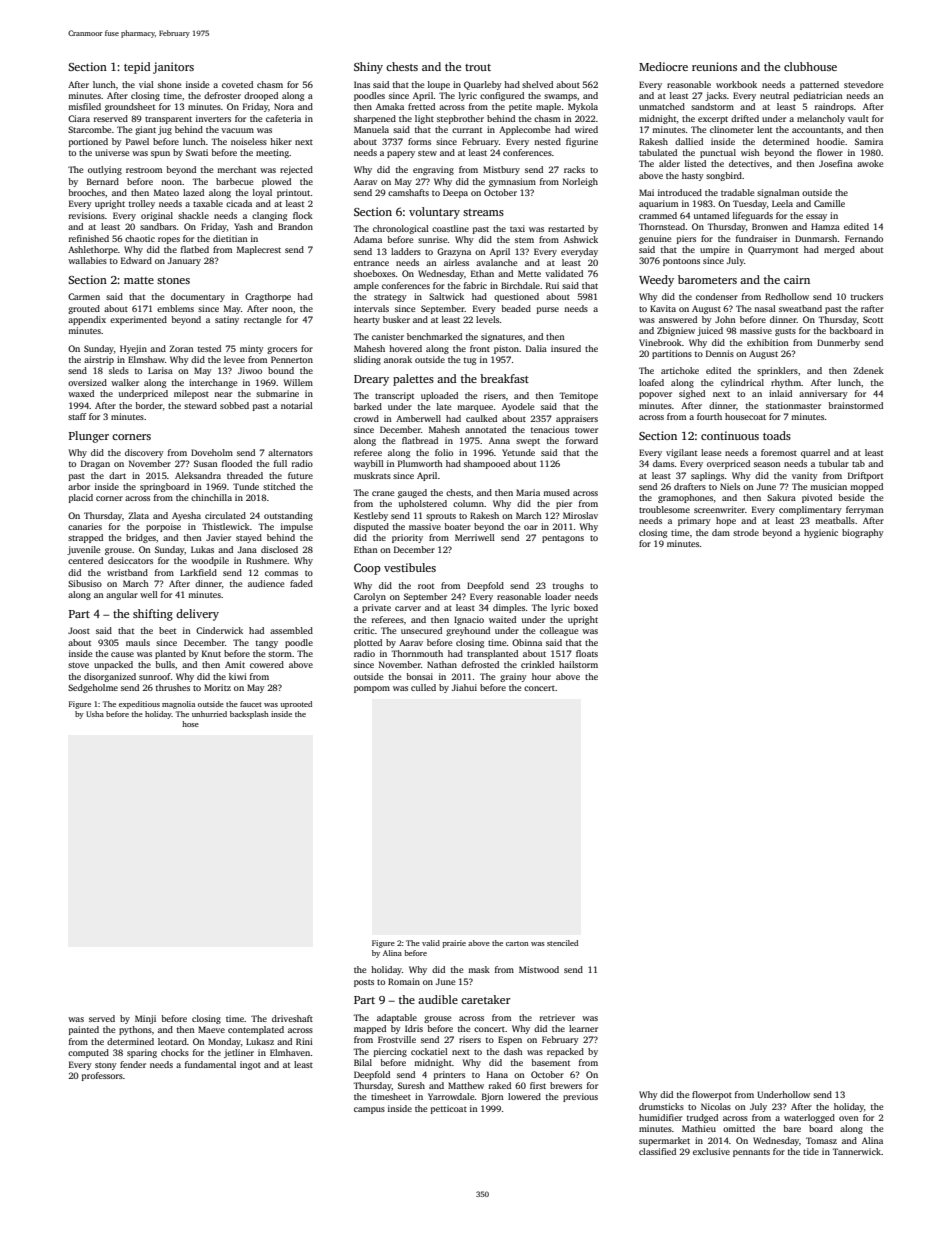  I want to click on Amaka, so click(390, 106).
